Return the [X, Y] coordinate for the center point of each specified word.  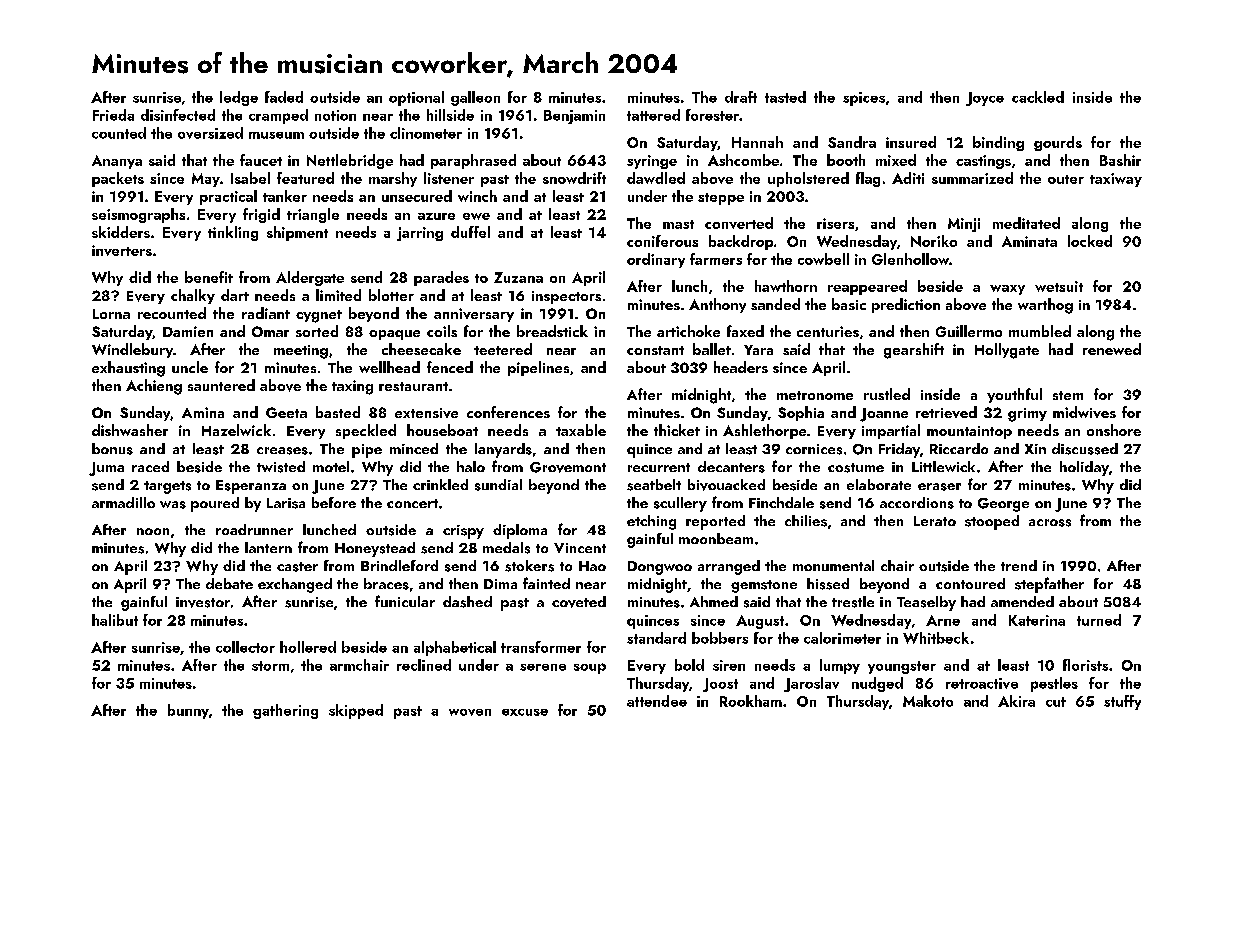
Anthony [717, 305]
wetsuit [1059, 286]
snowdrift [574, 178]
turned [1099, 620]
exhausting [128, 369]
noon [153, 531]
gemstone [764, 586]
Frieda [113, 115]
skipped [356, 711]
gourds [1058, 143]
